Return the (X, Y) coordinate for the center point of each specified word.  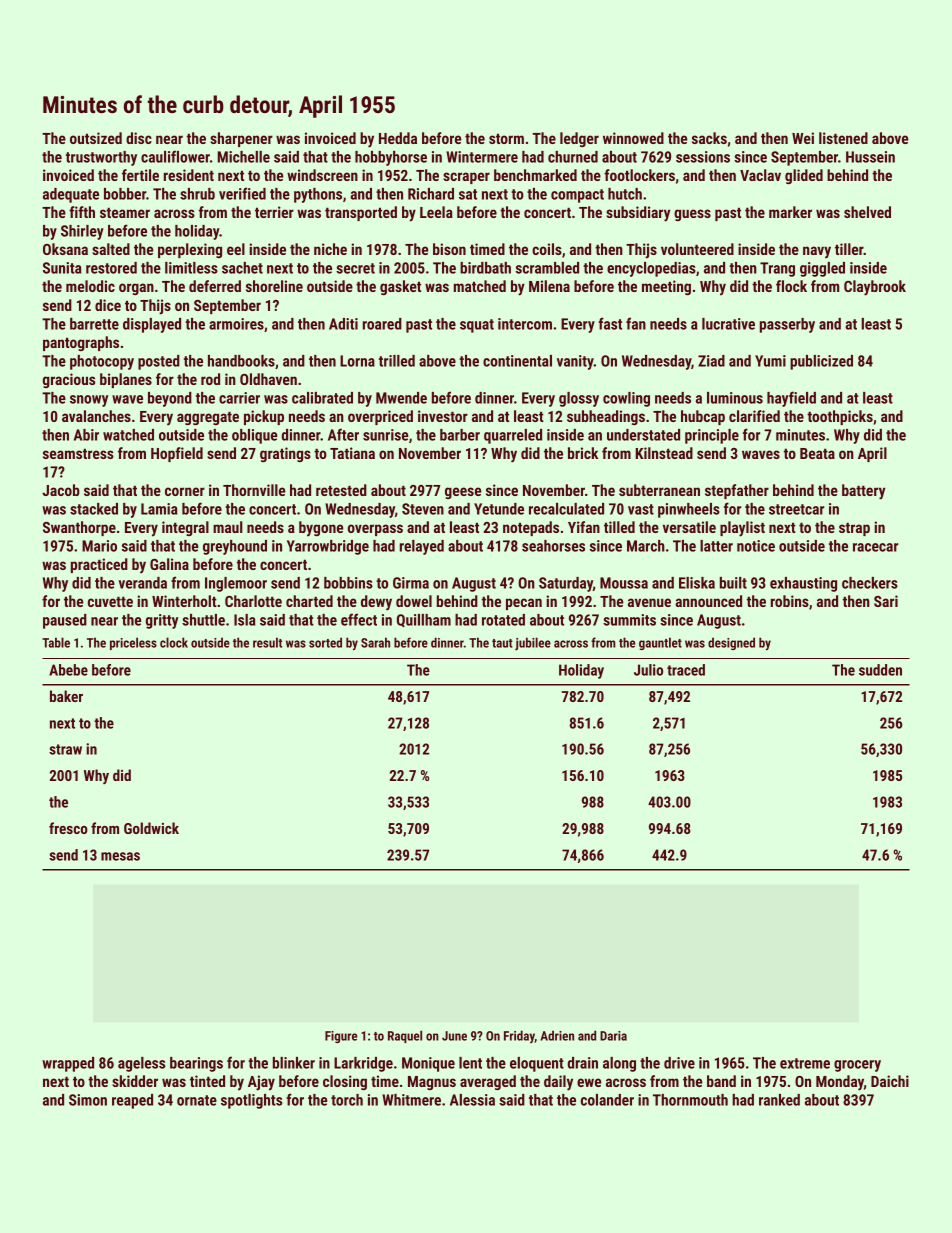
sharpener (241, 139)
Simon (88, 1100)
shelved (867, 212)
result (267, 642)
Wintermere (482, 157)
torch (347, 1100)
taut (502, 643)
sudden (880, 670)
